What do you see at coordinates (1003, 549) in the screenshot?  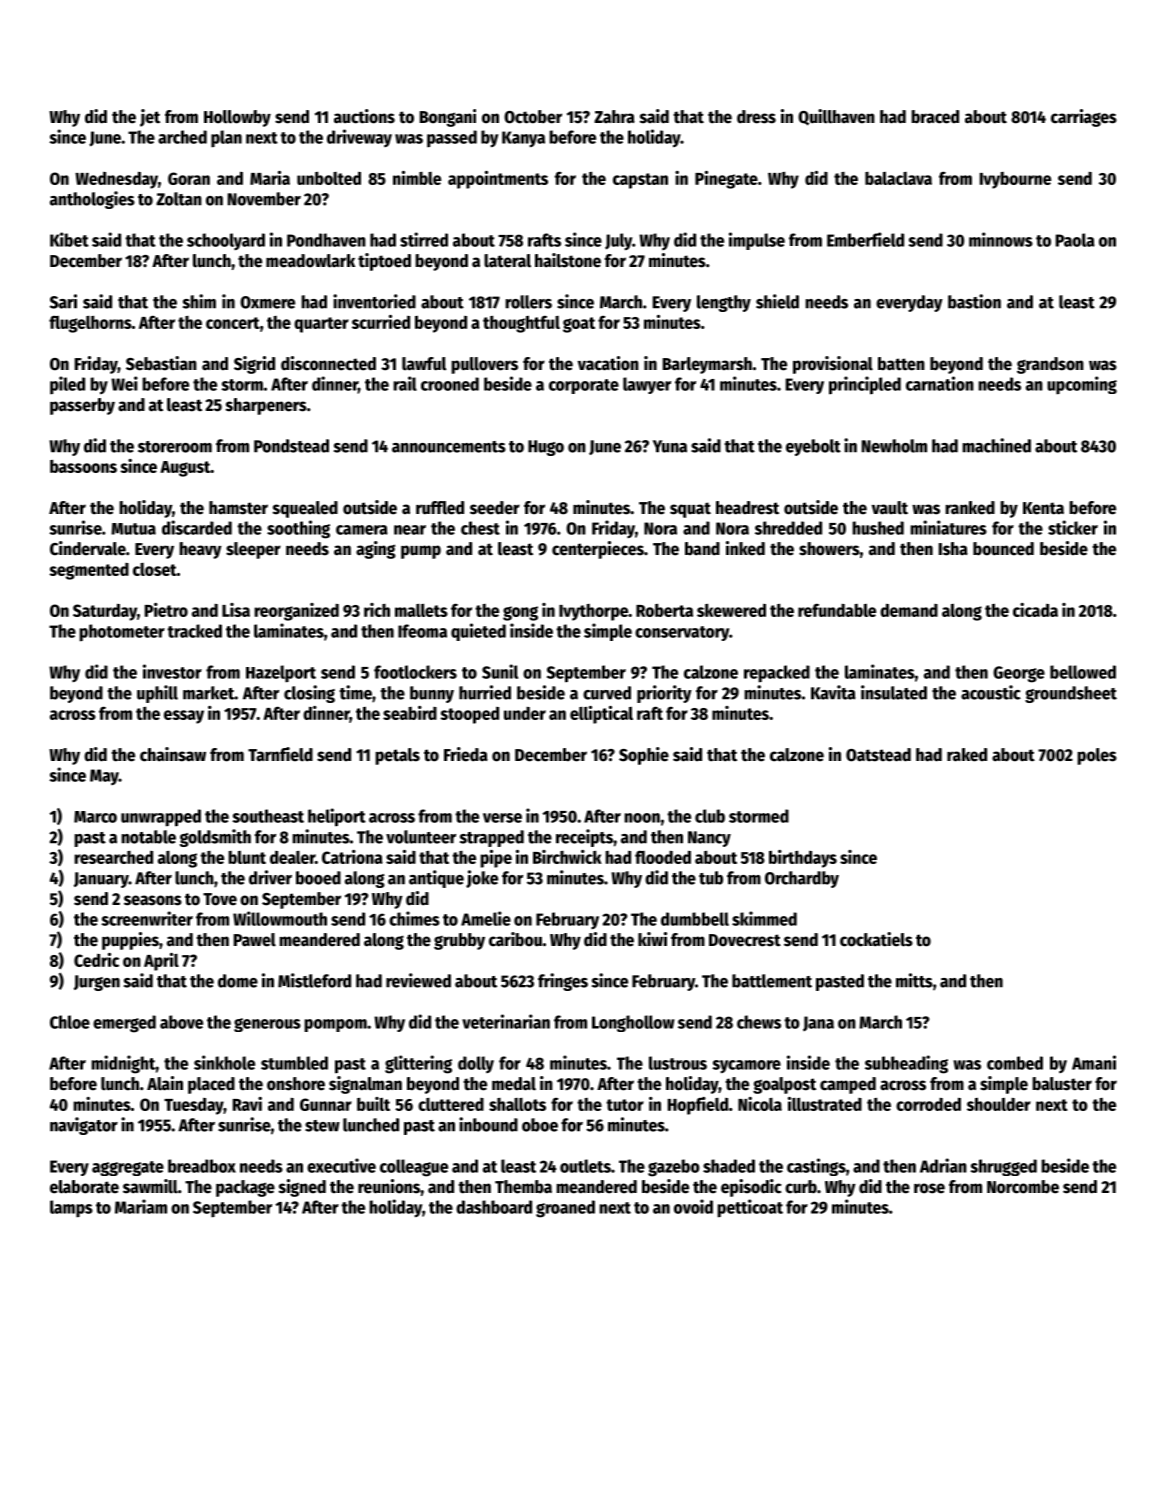 I see `bounced` at bounding box center [1003, 549].
